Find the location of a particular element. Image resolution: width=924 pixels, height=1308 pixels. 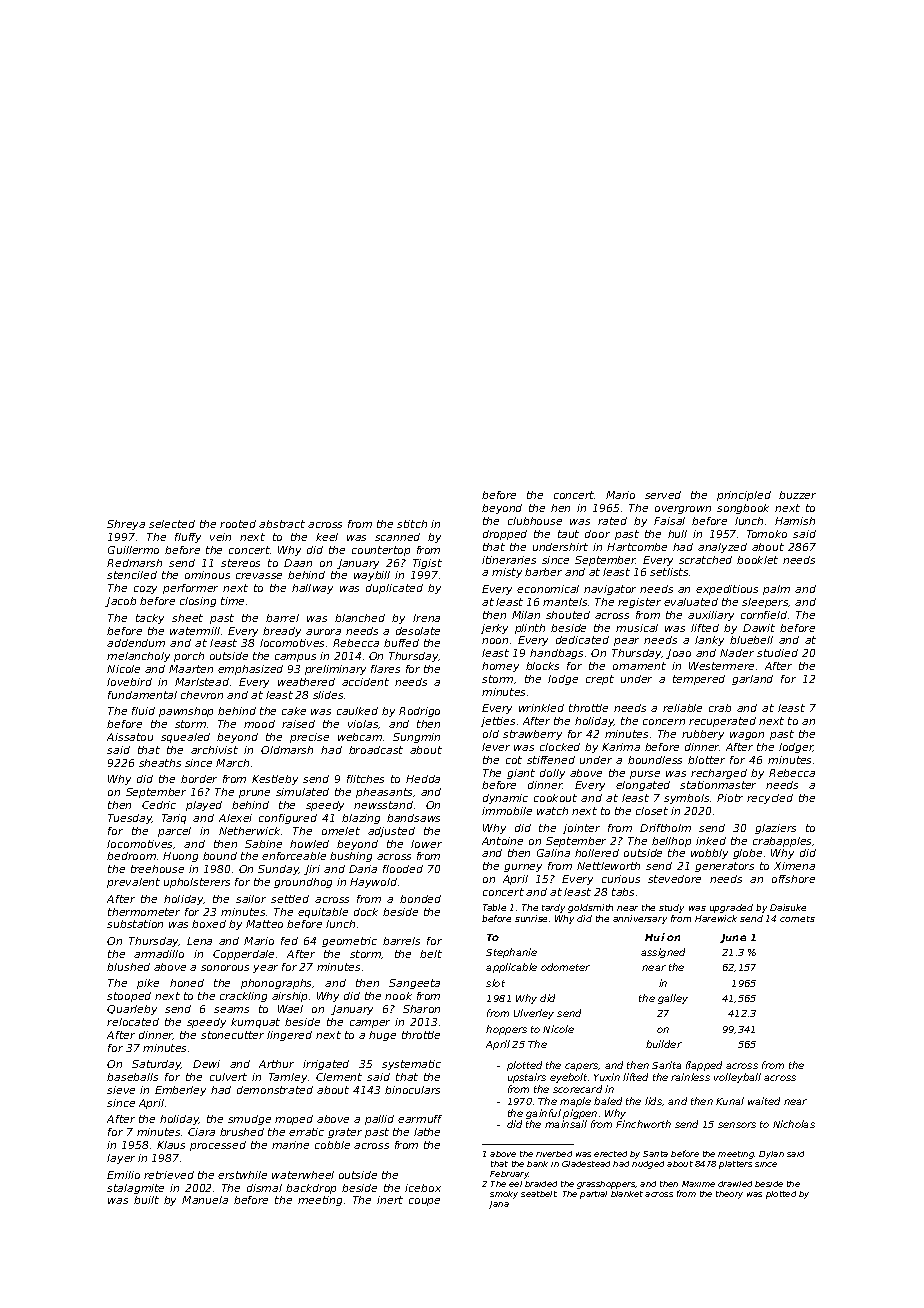

Shreya is located at coordinates (126, 525).
